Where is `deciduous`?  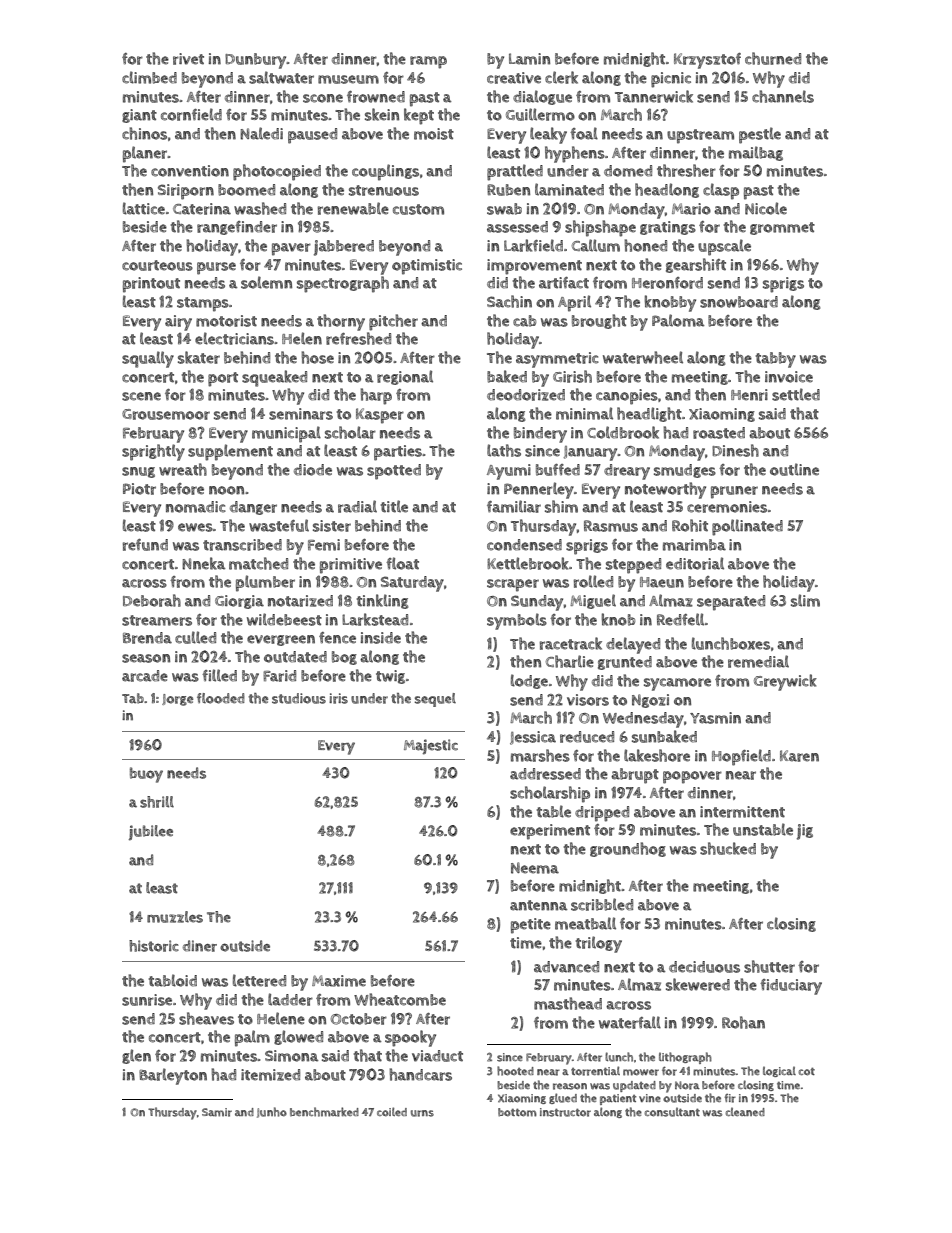
deciduous is located at coordinates (704, 967).
